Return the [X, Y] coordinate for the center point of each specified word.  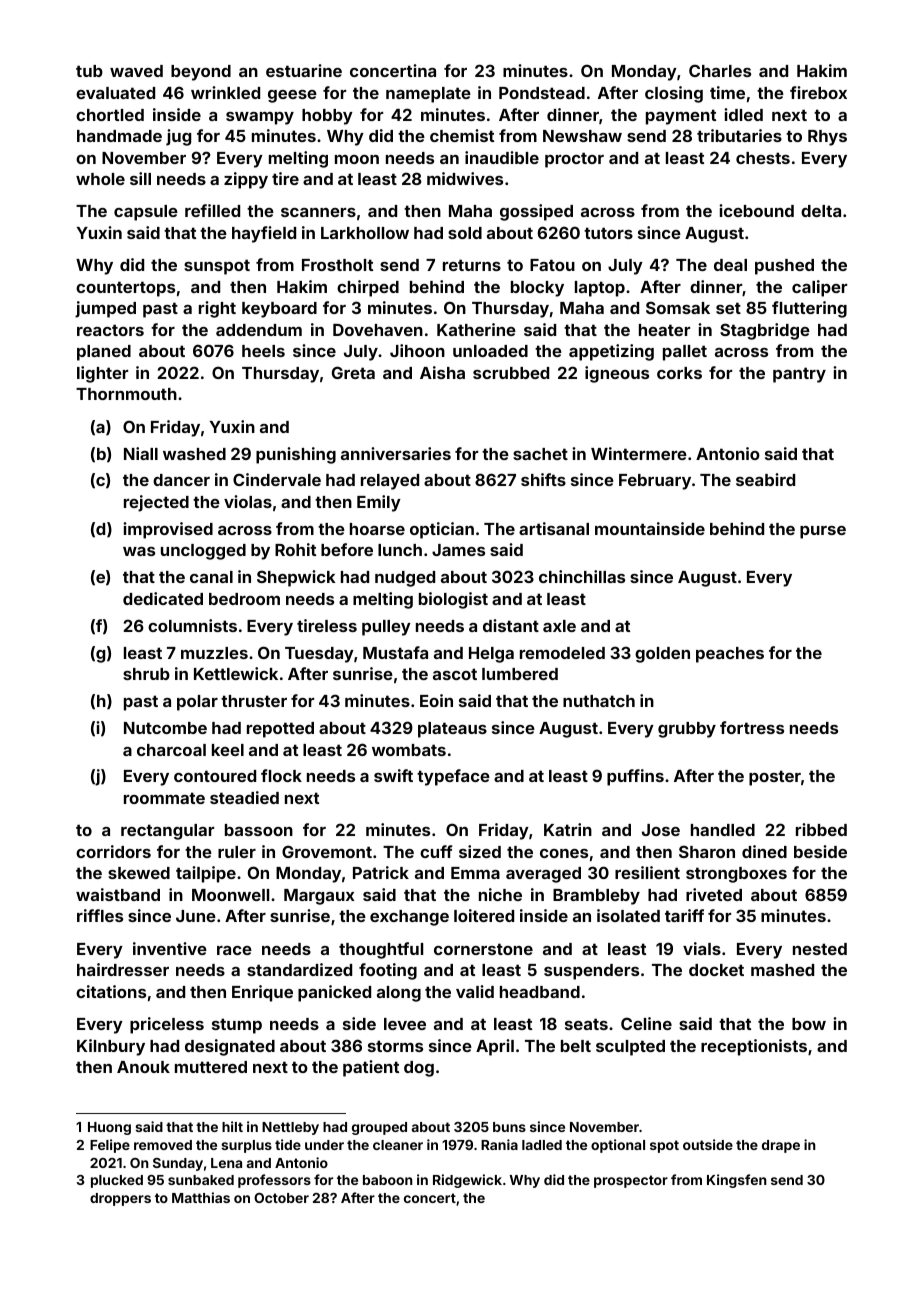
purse [823, 532]
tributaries [739, 135]
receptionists [754, 1047]
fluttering [809, 309]
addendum [259, 330]
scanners [318, 212]
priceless [167, 1025]
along [399, 994]
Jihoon [417, 350]
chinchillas [582, 576]
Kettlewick [236, 673]
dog [419, 1069]
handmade [119, 136]
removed [163, 1145]
